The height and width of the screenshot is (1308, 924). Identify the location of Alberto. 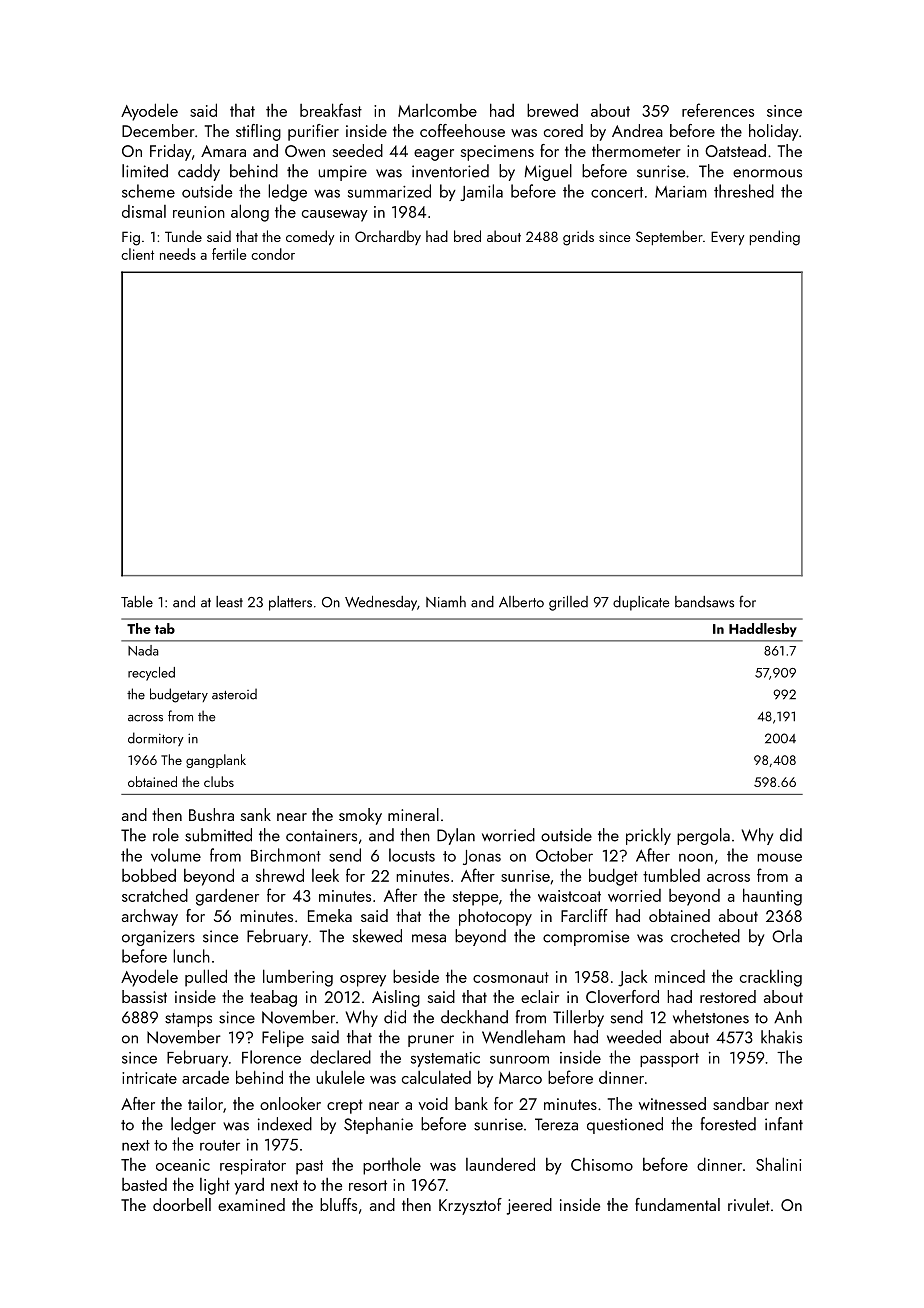
(521, 602).
